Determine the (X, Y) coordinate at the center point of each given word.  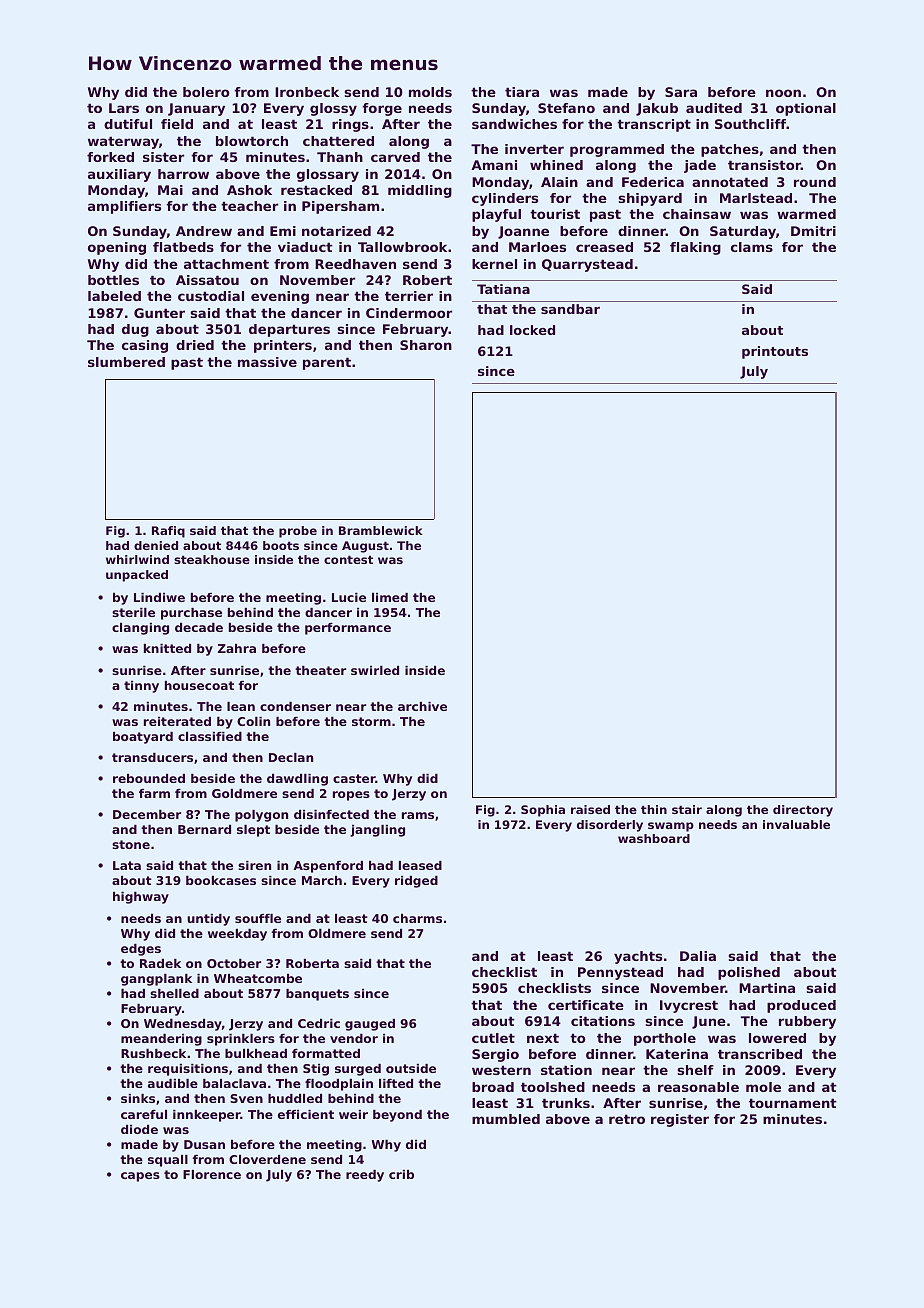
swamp (671, 827)
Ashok (249, 190)
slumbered (126, 362)
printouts (775, 352)
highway (141, 898)
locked (532, 330)
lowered (777, 1038)
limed (390, 597)
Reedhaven (355, 264)
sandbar (570, 309)
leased (420, 865)
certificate (586, 1005)
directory (803, 811)
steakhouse (212, 559)
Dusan (204, 1144)
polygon (261, 816)
